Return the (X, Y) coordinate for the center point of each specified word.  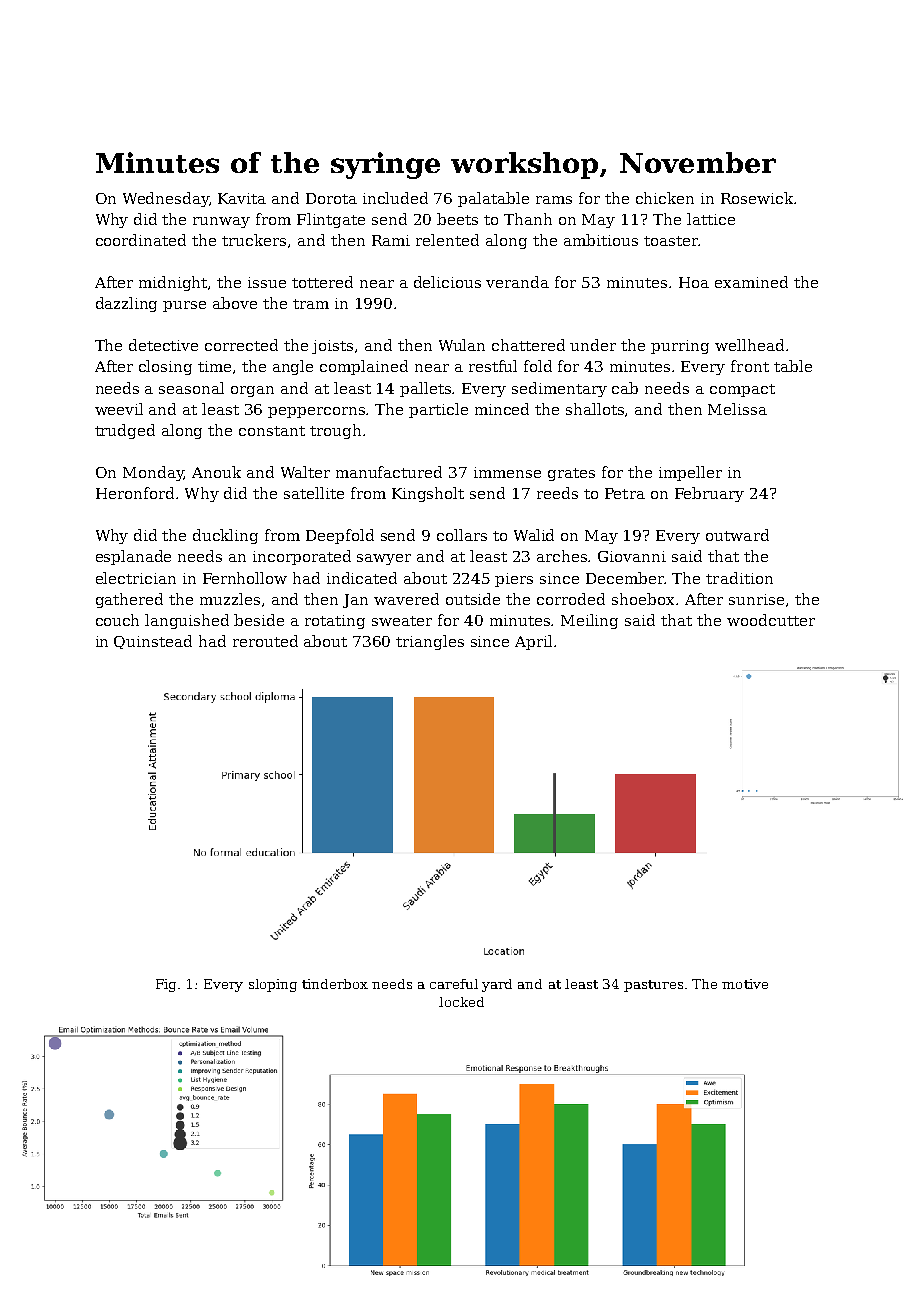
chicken (665, 198)
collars (462, 535)
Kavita (242, 198)
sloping (273, 985)
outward (737, 535)
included (395, 198)
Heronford (135, 493)
